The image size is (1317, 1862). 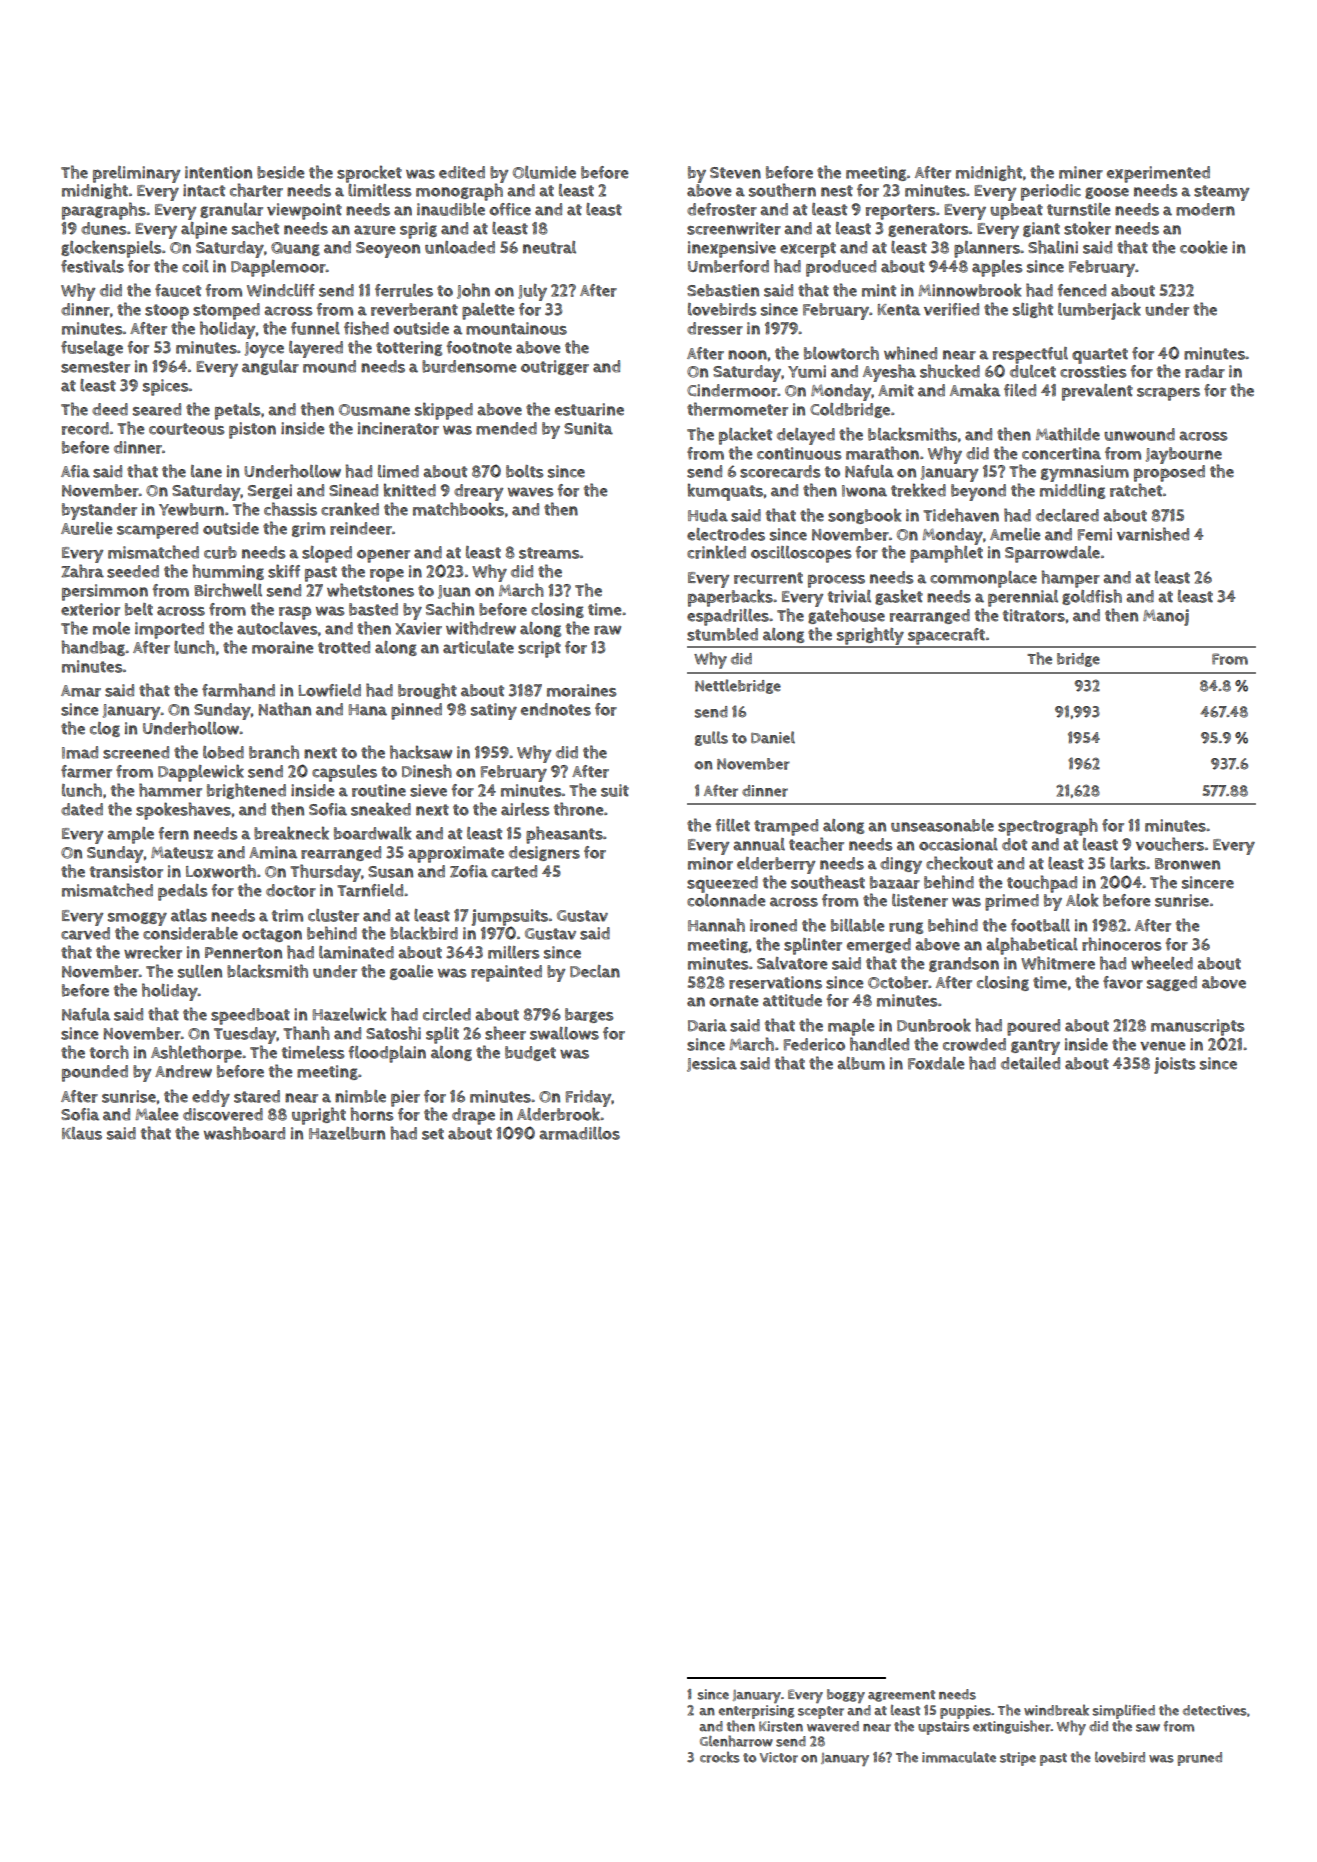 What do you see at coordinates (722, 209) in the document?
I see `defroster` at bounding box center [722, 209].
